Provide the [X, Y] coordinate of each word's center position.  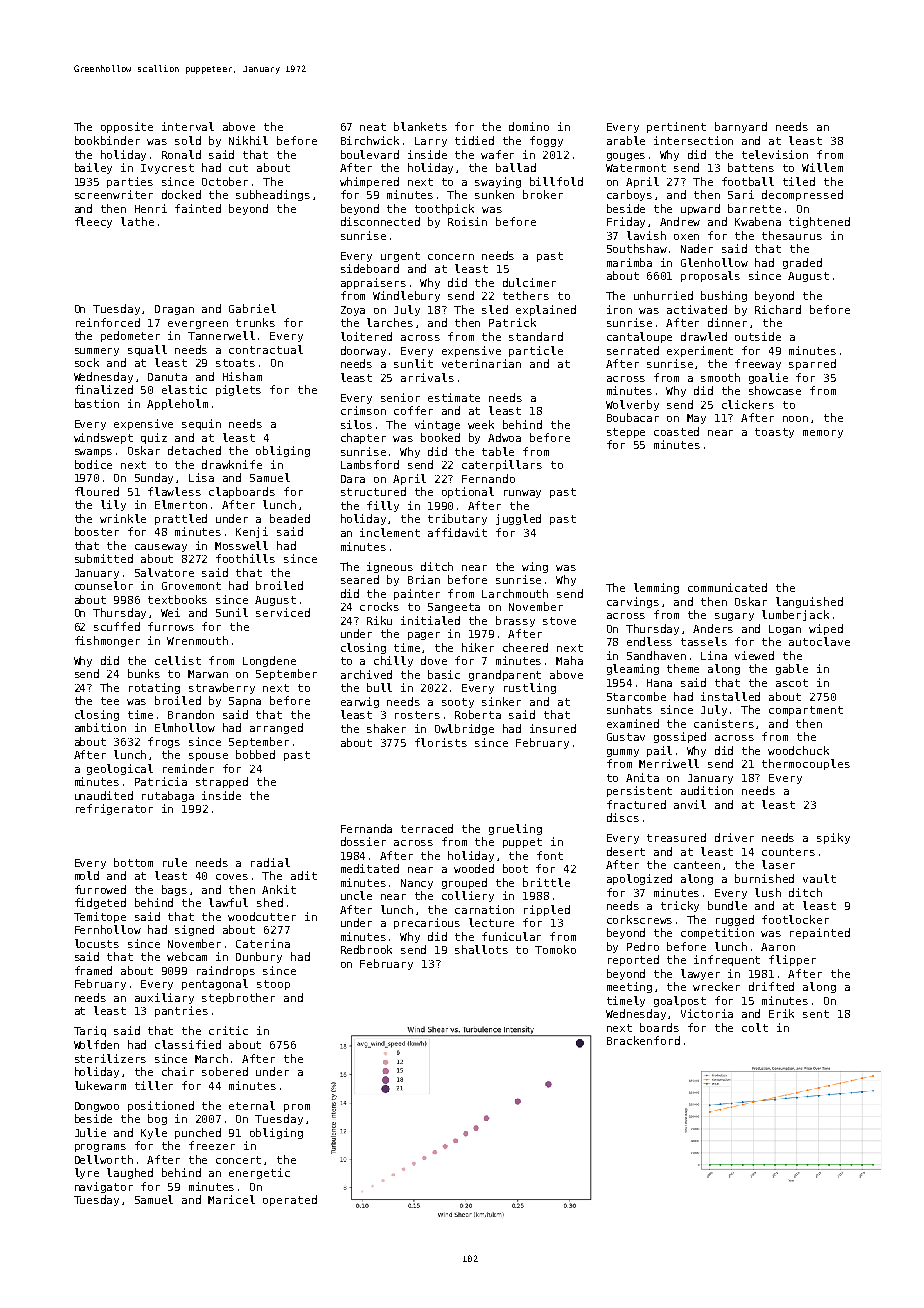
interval [188, 126]
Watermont [636, 168]
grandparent [505, 675]
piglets [238, 390]
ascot [792, 683]
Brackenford [643, 1040]
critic [228, 1030]
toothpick [444, 209]
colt [755, 1027]
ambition [100, 727]
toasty [774, 433]
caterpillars [502, 465]
